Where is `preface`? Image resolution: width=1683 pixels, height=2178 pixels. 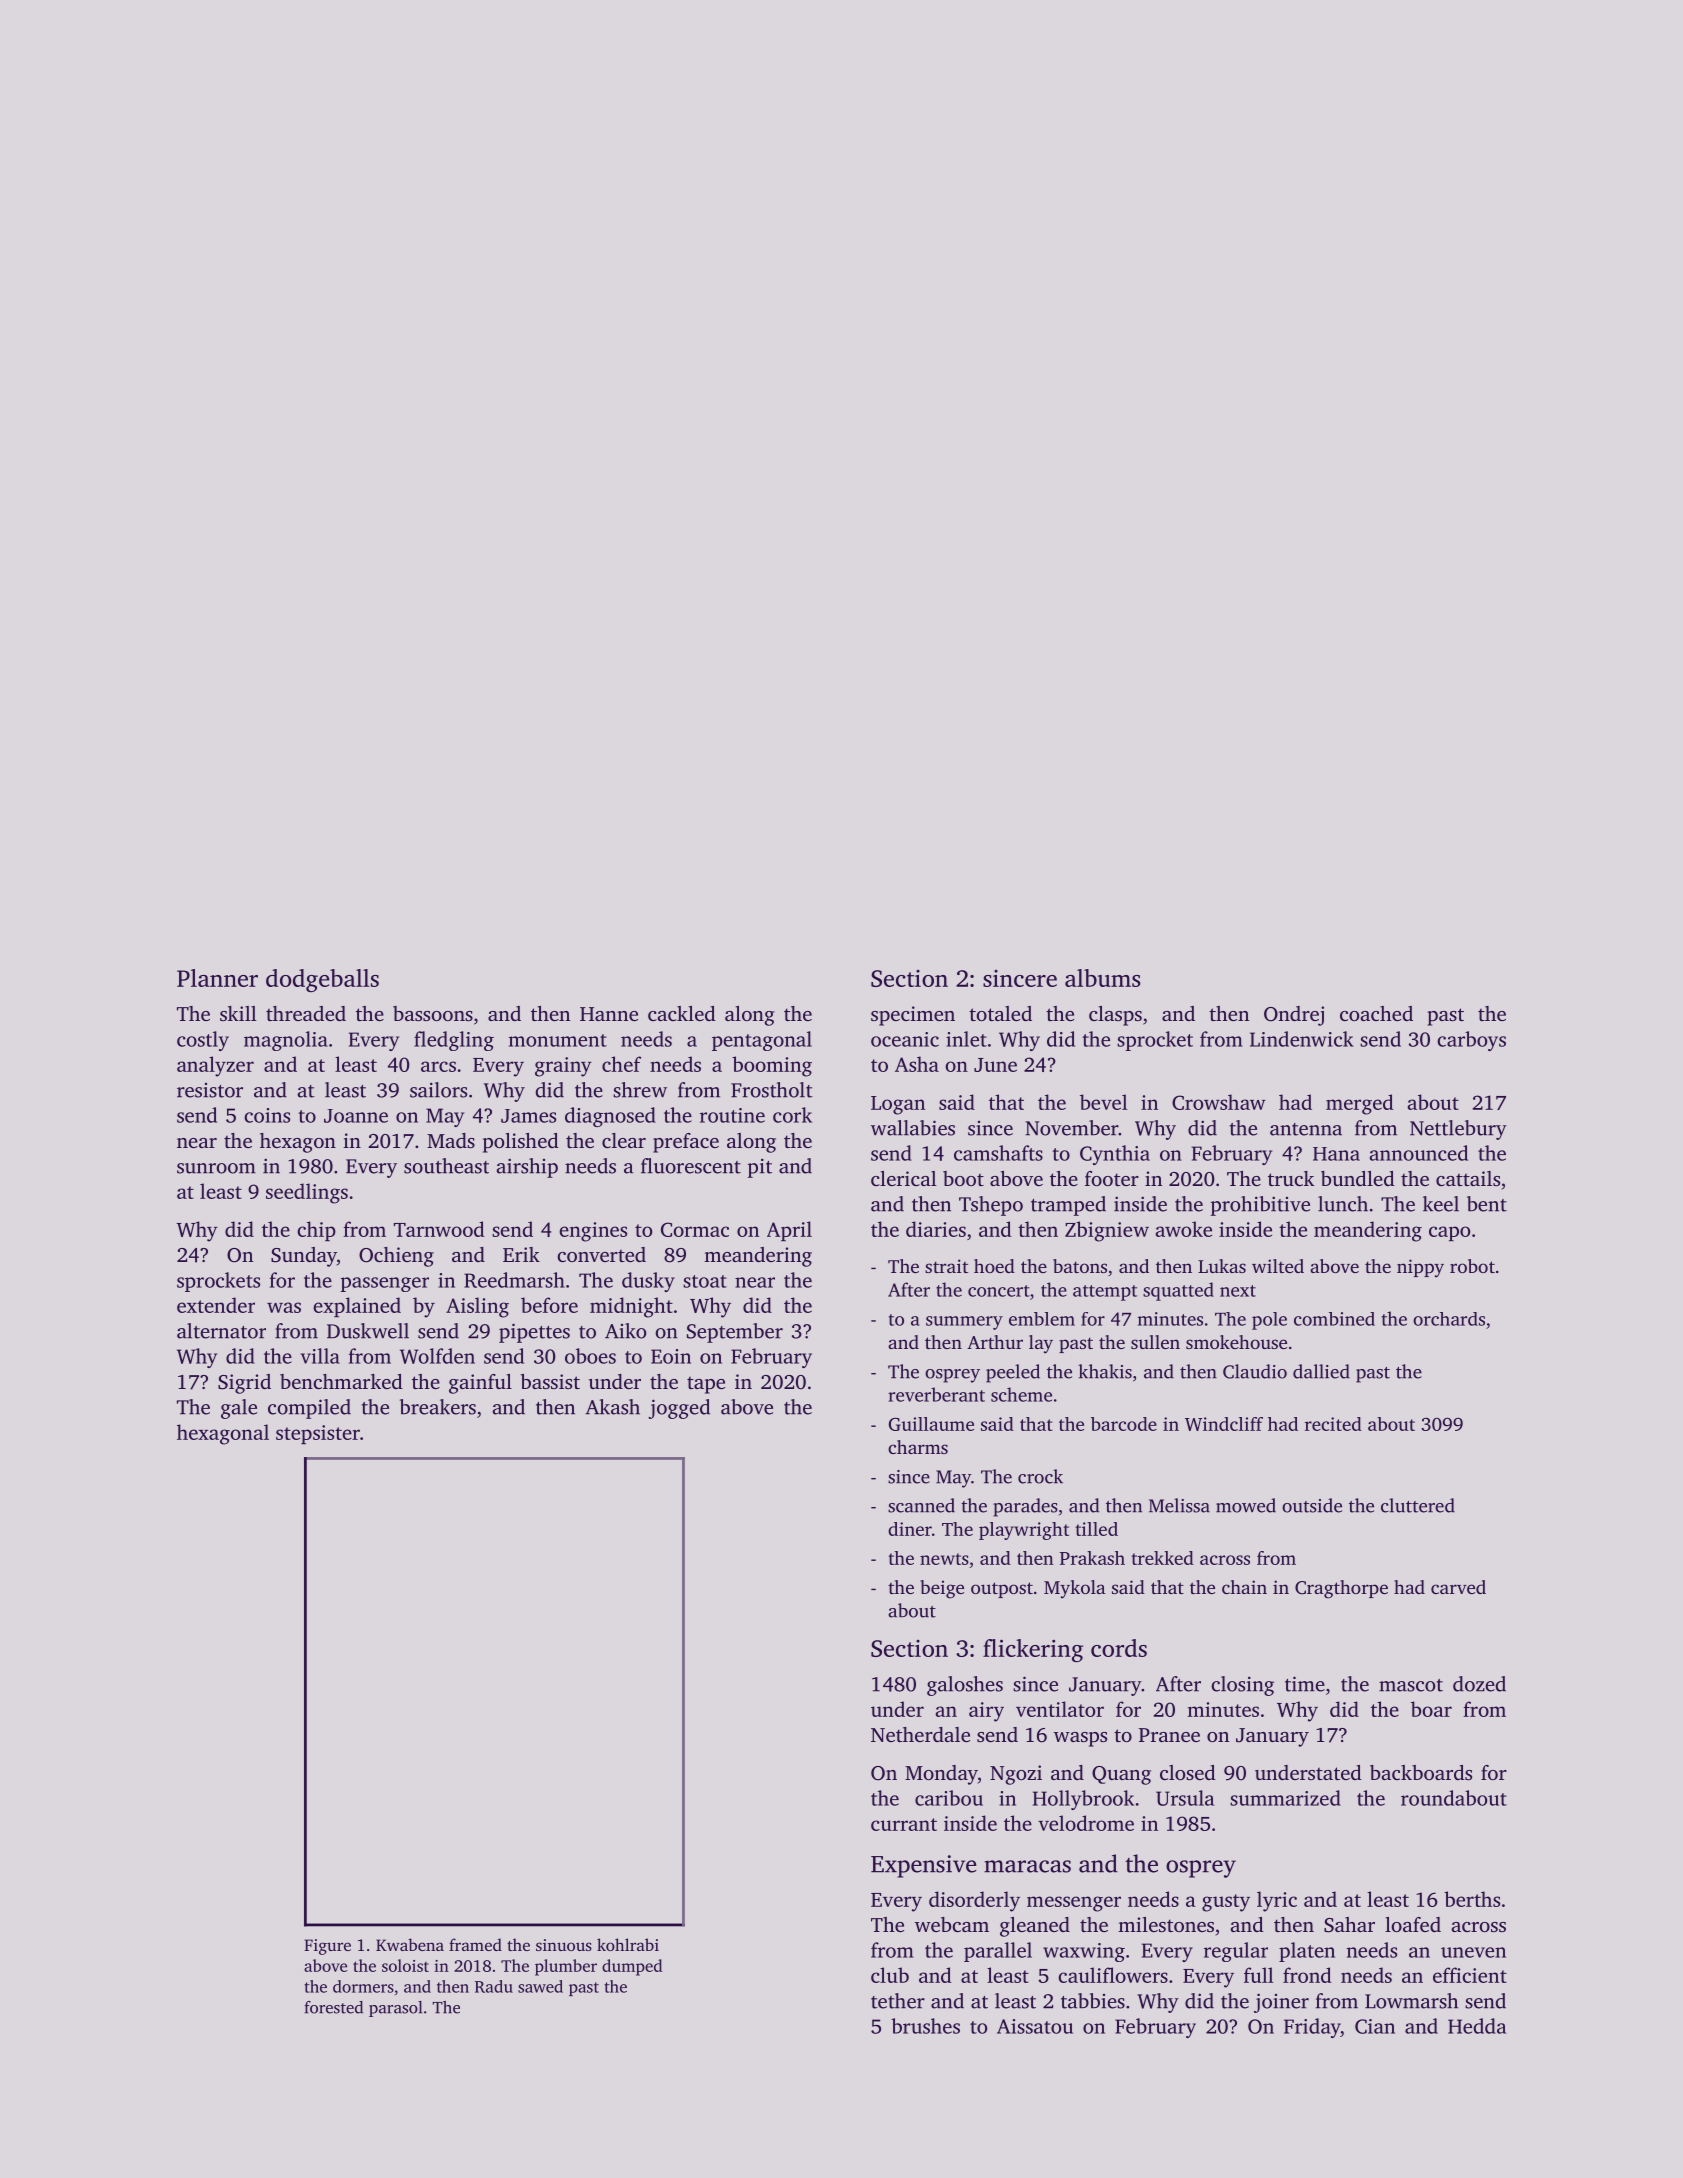 preface is located at coordinates (686, 1143).
